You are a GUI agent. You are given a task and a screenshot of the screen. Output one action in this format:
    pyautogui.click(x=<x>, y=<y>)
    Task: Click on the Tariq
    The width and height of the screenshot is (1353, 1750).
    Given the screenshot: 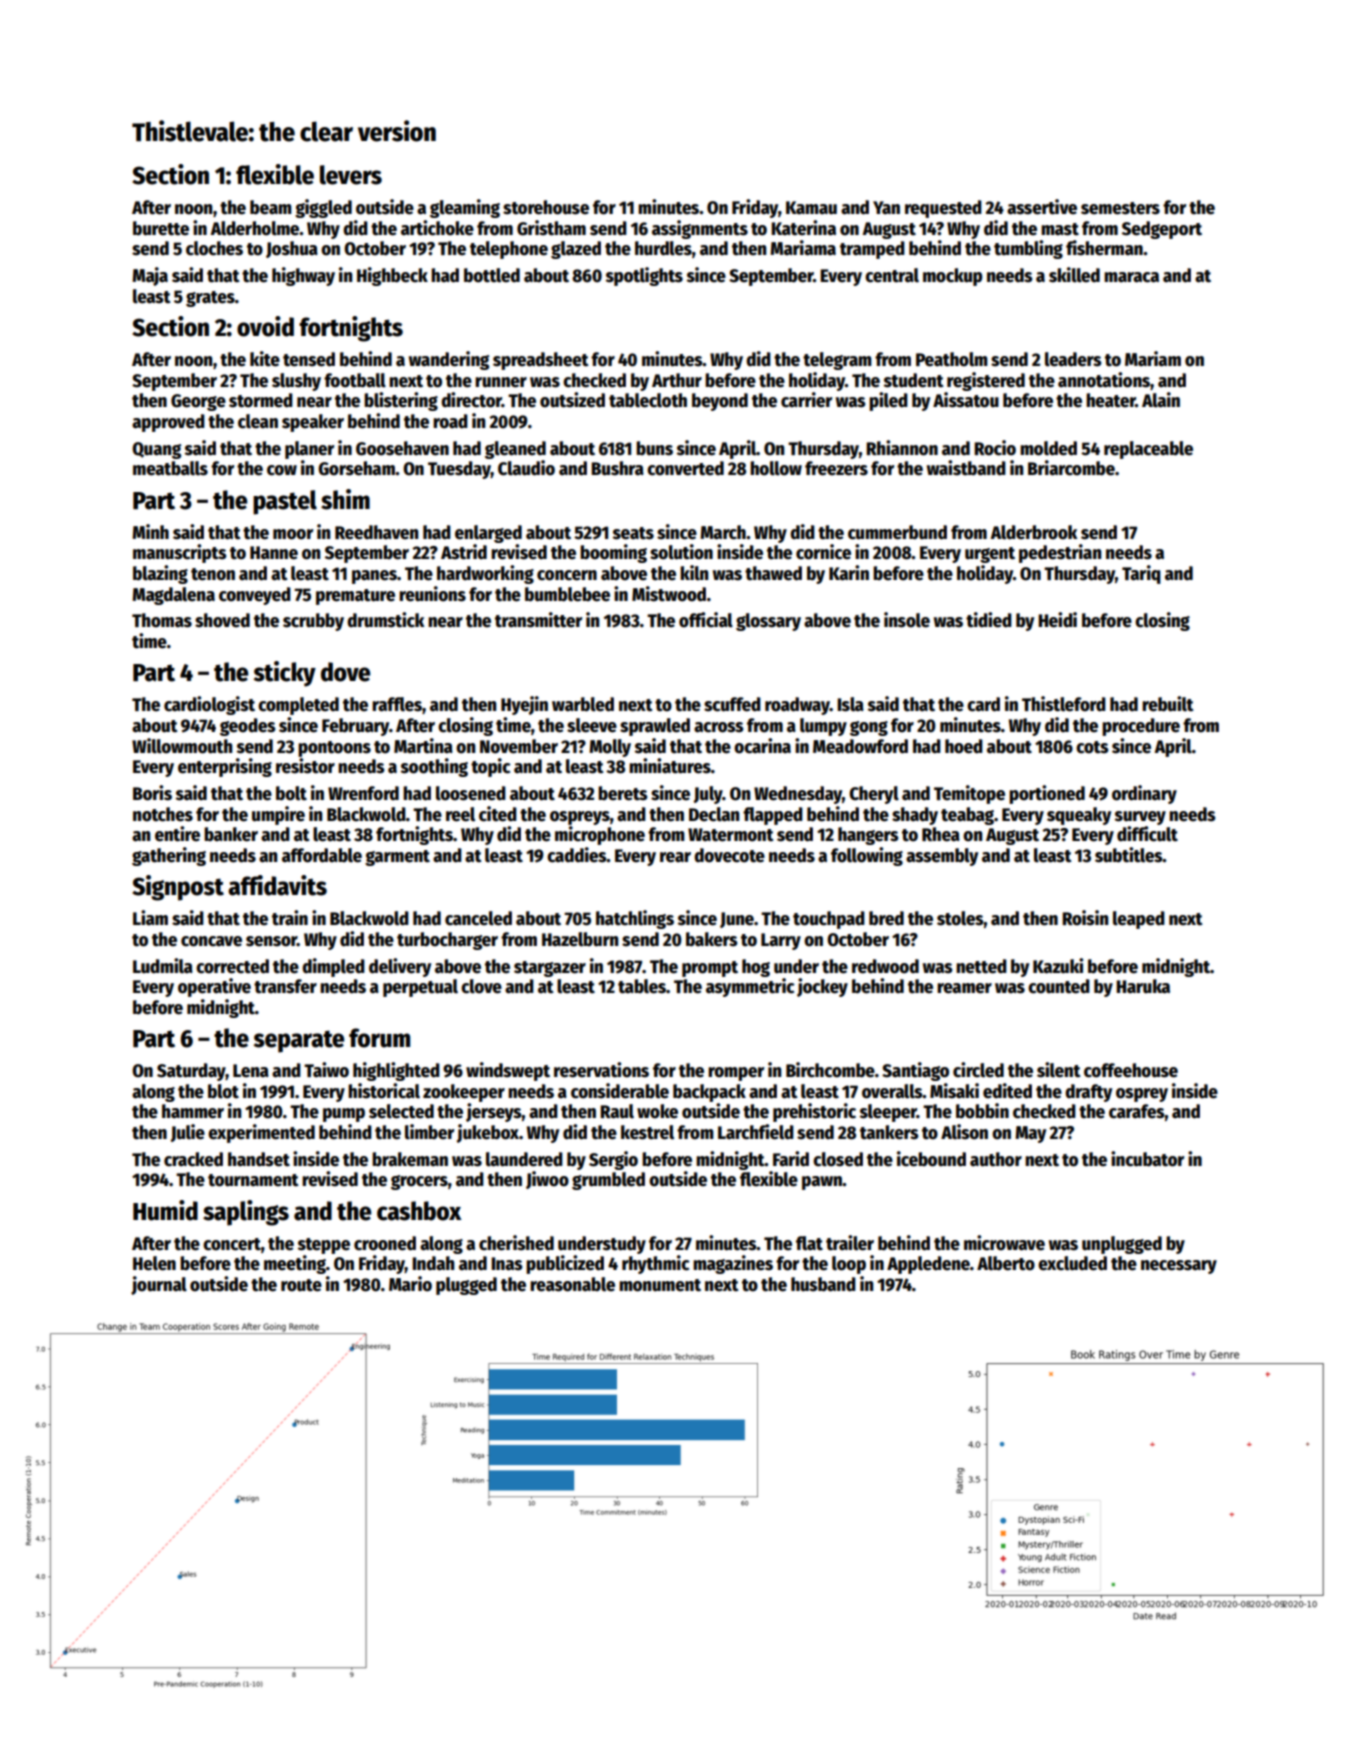 What is the action you would take?
    pyautogui.click(x=1141, y=574)
